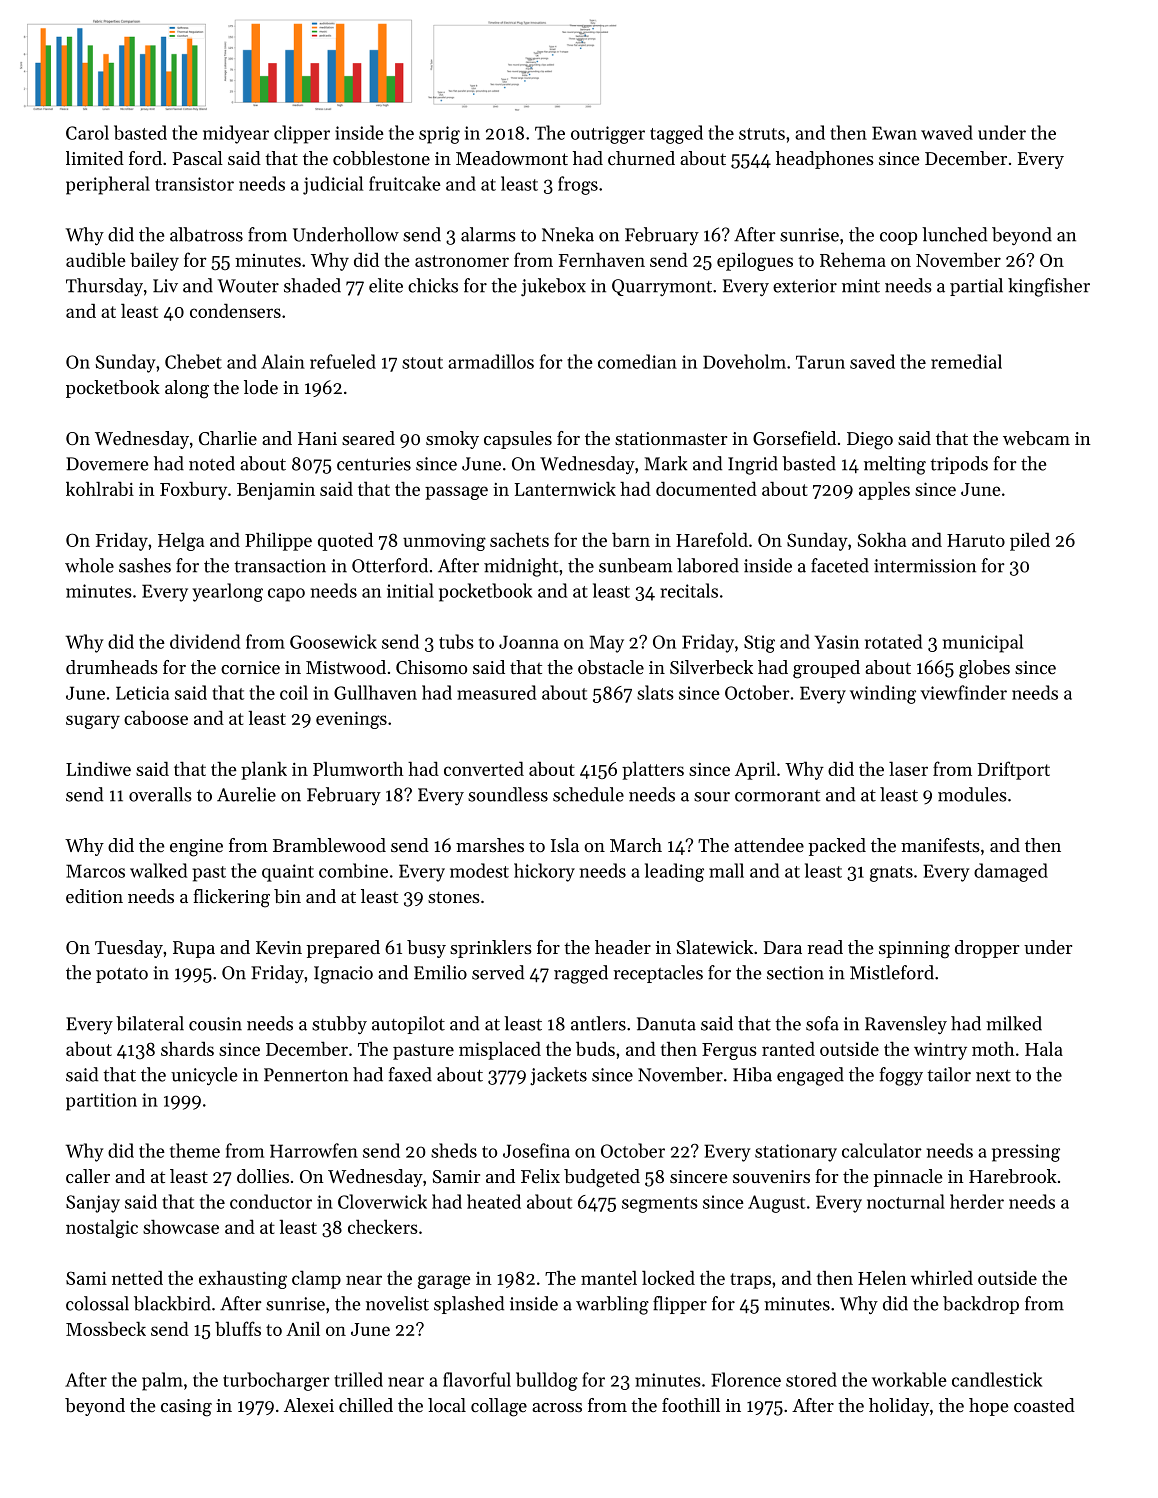  I want to click on Josefina, so click(536, 1150).
